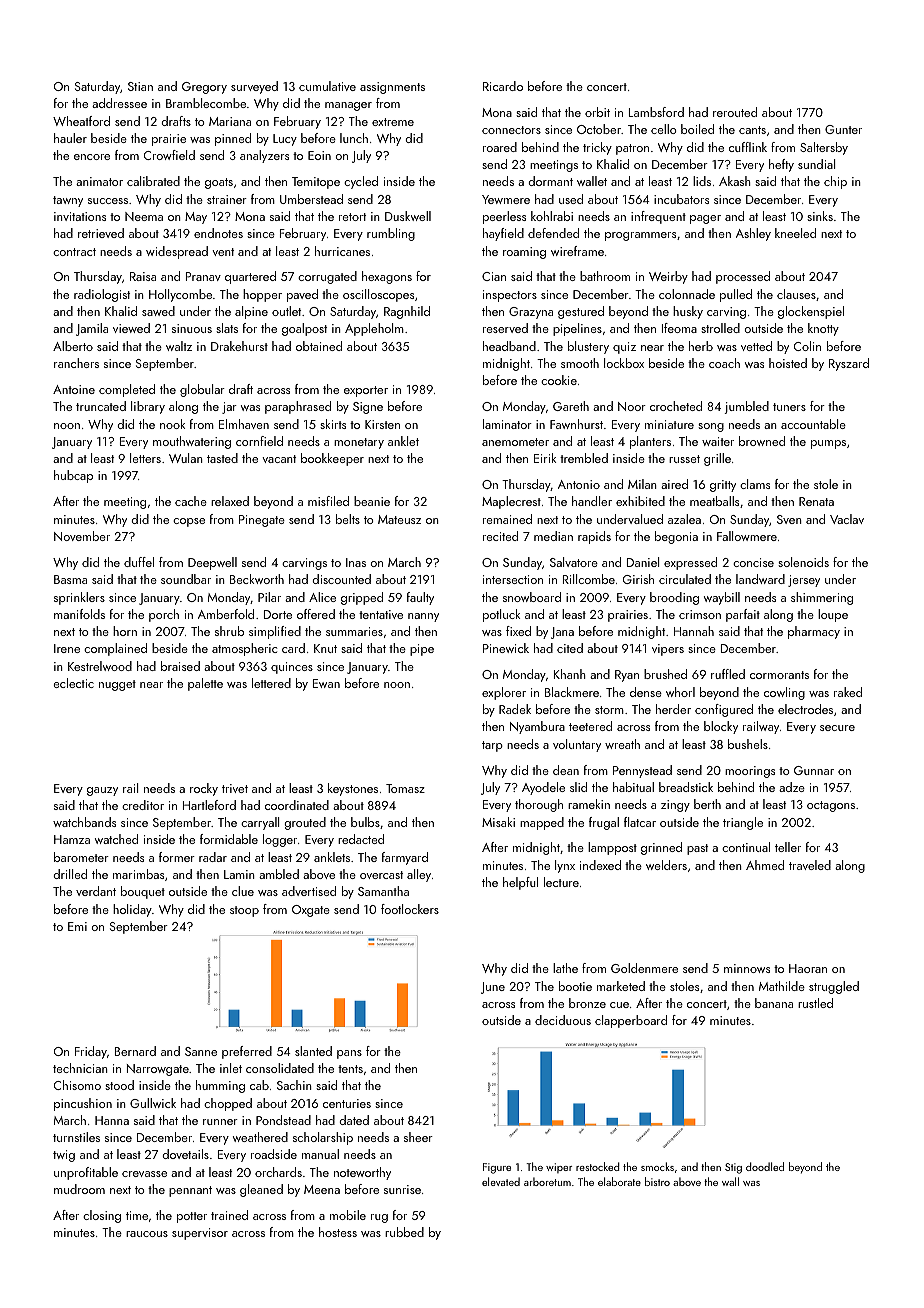  Describe the element at coordinates (192, 1217) in the page. I see `potter` at that location.
